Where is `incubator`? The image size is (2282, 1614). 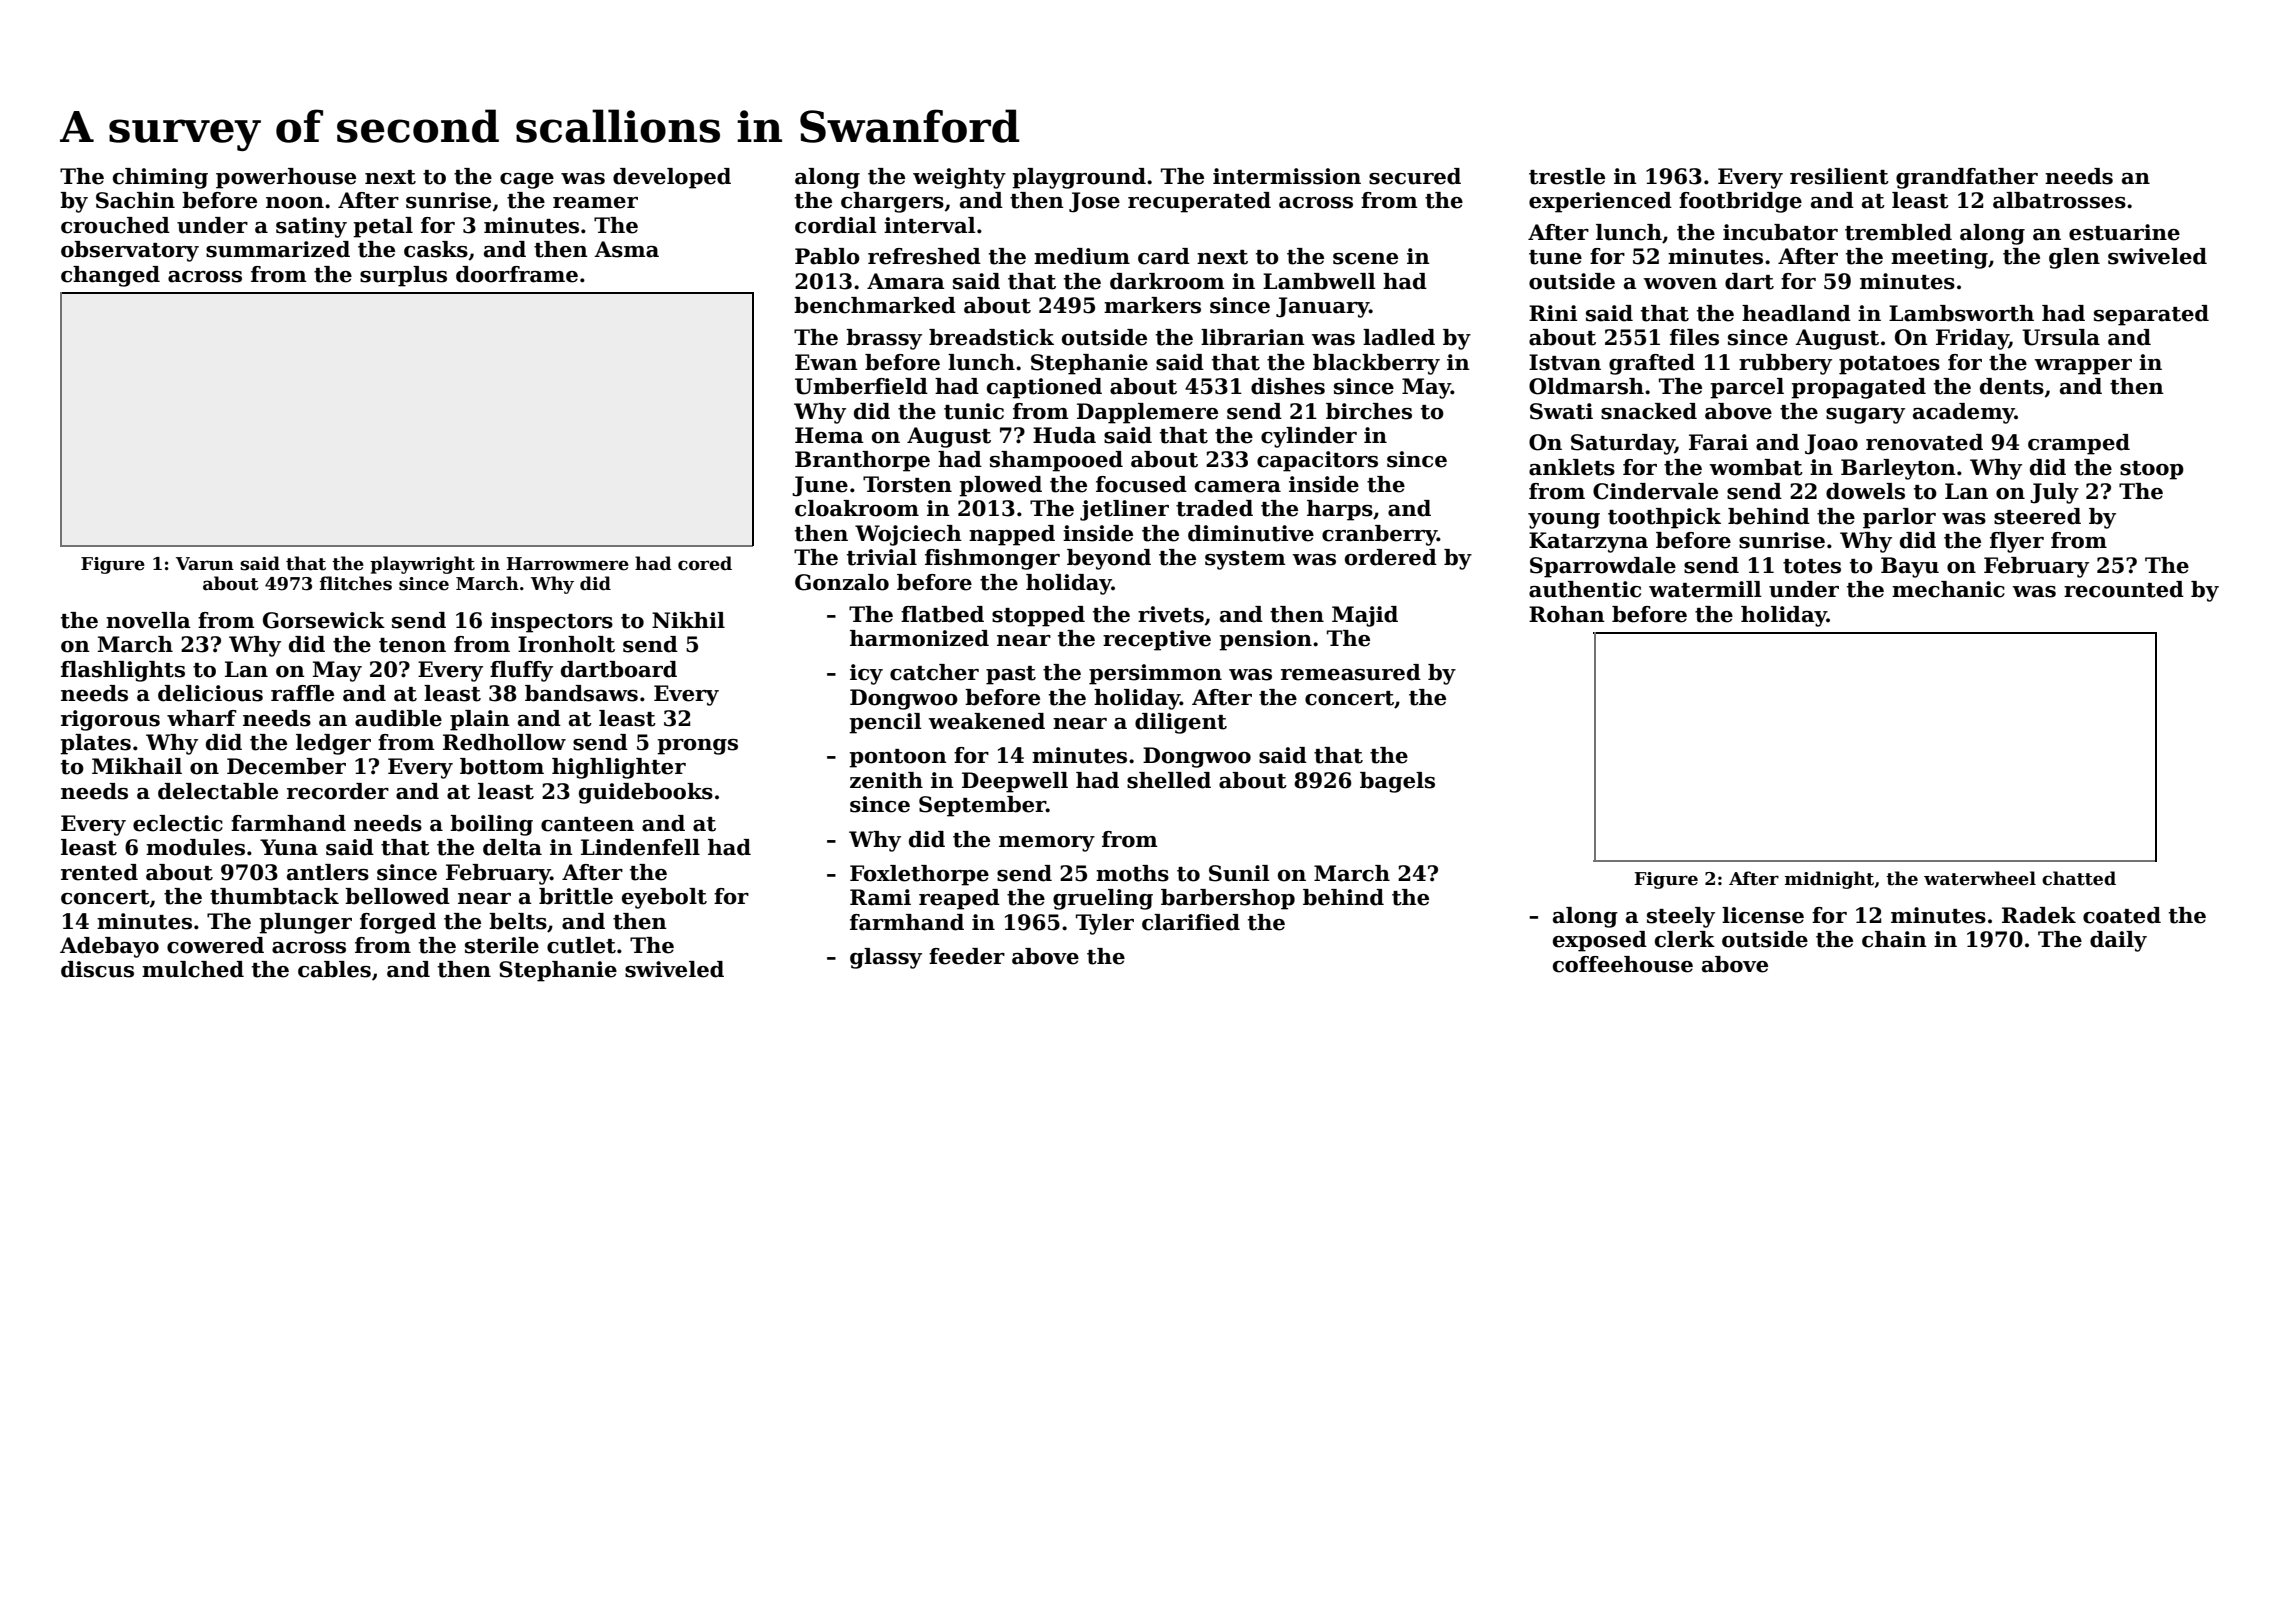
incubator is located at coordinates (1780, 232).
